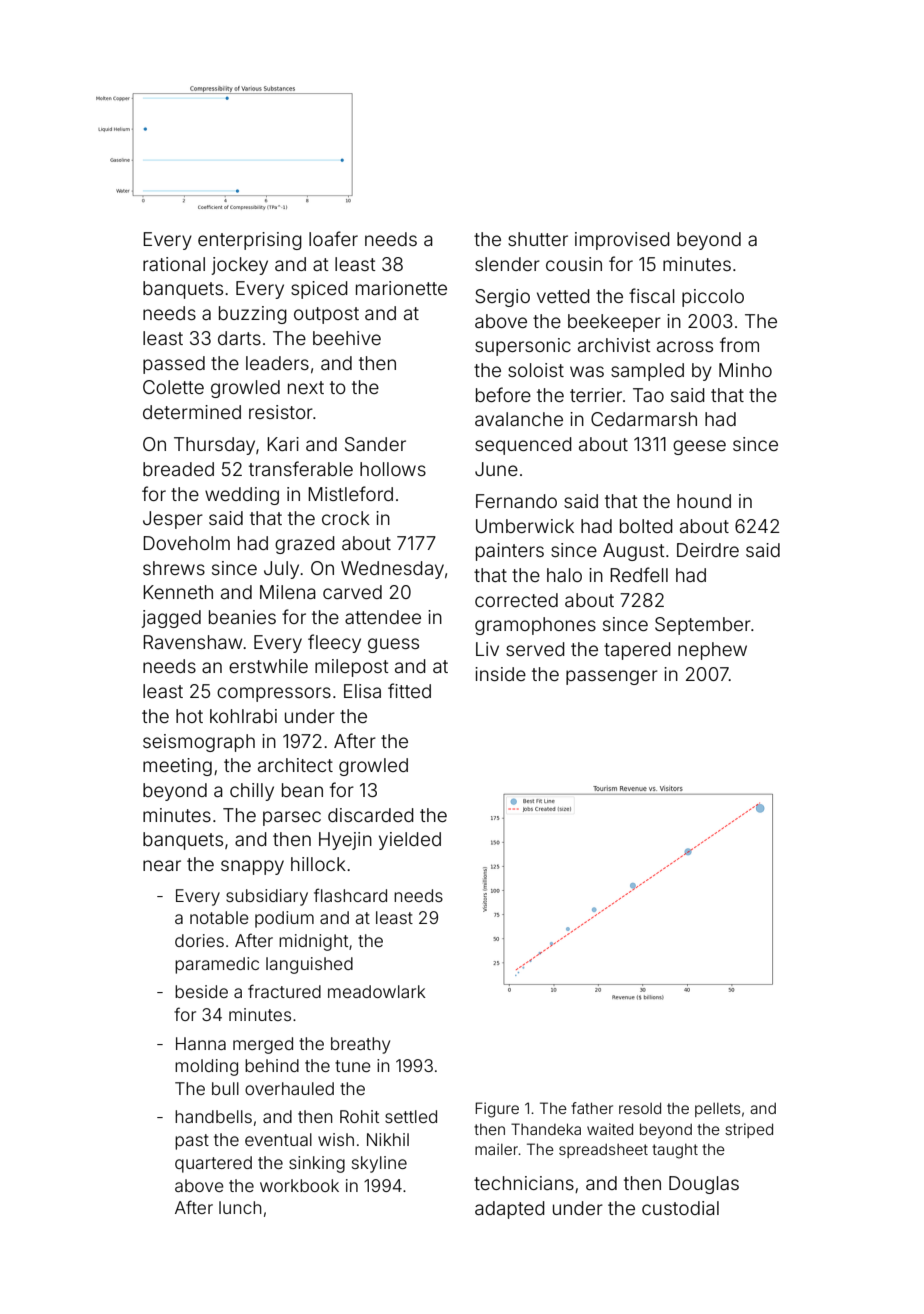 The height and width of the screenshot is (1314, 924). I want to click on hound, so click(704, 501).
